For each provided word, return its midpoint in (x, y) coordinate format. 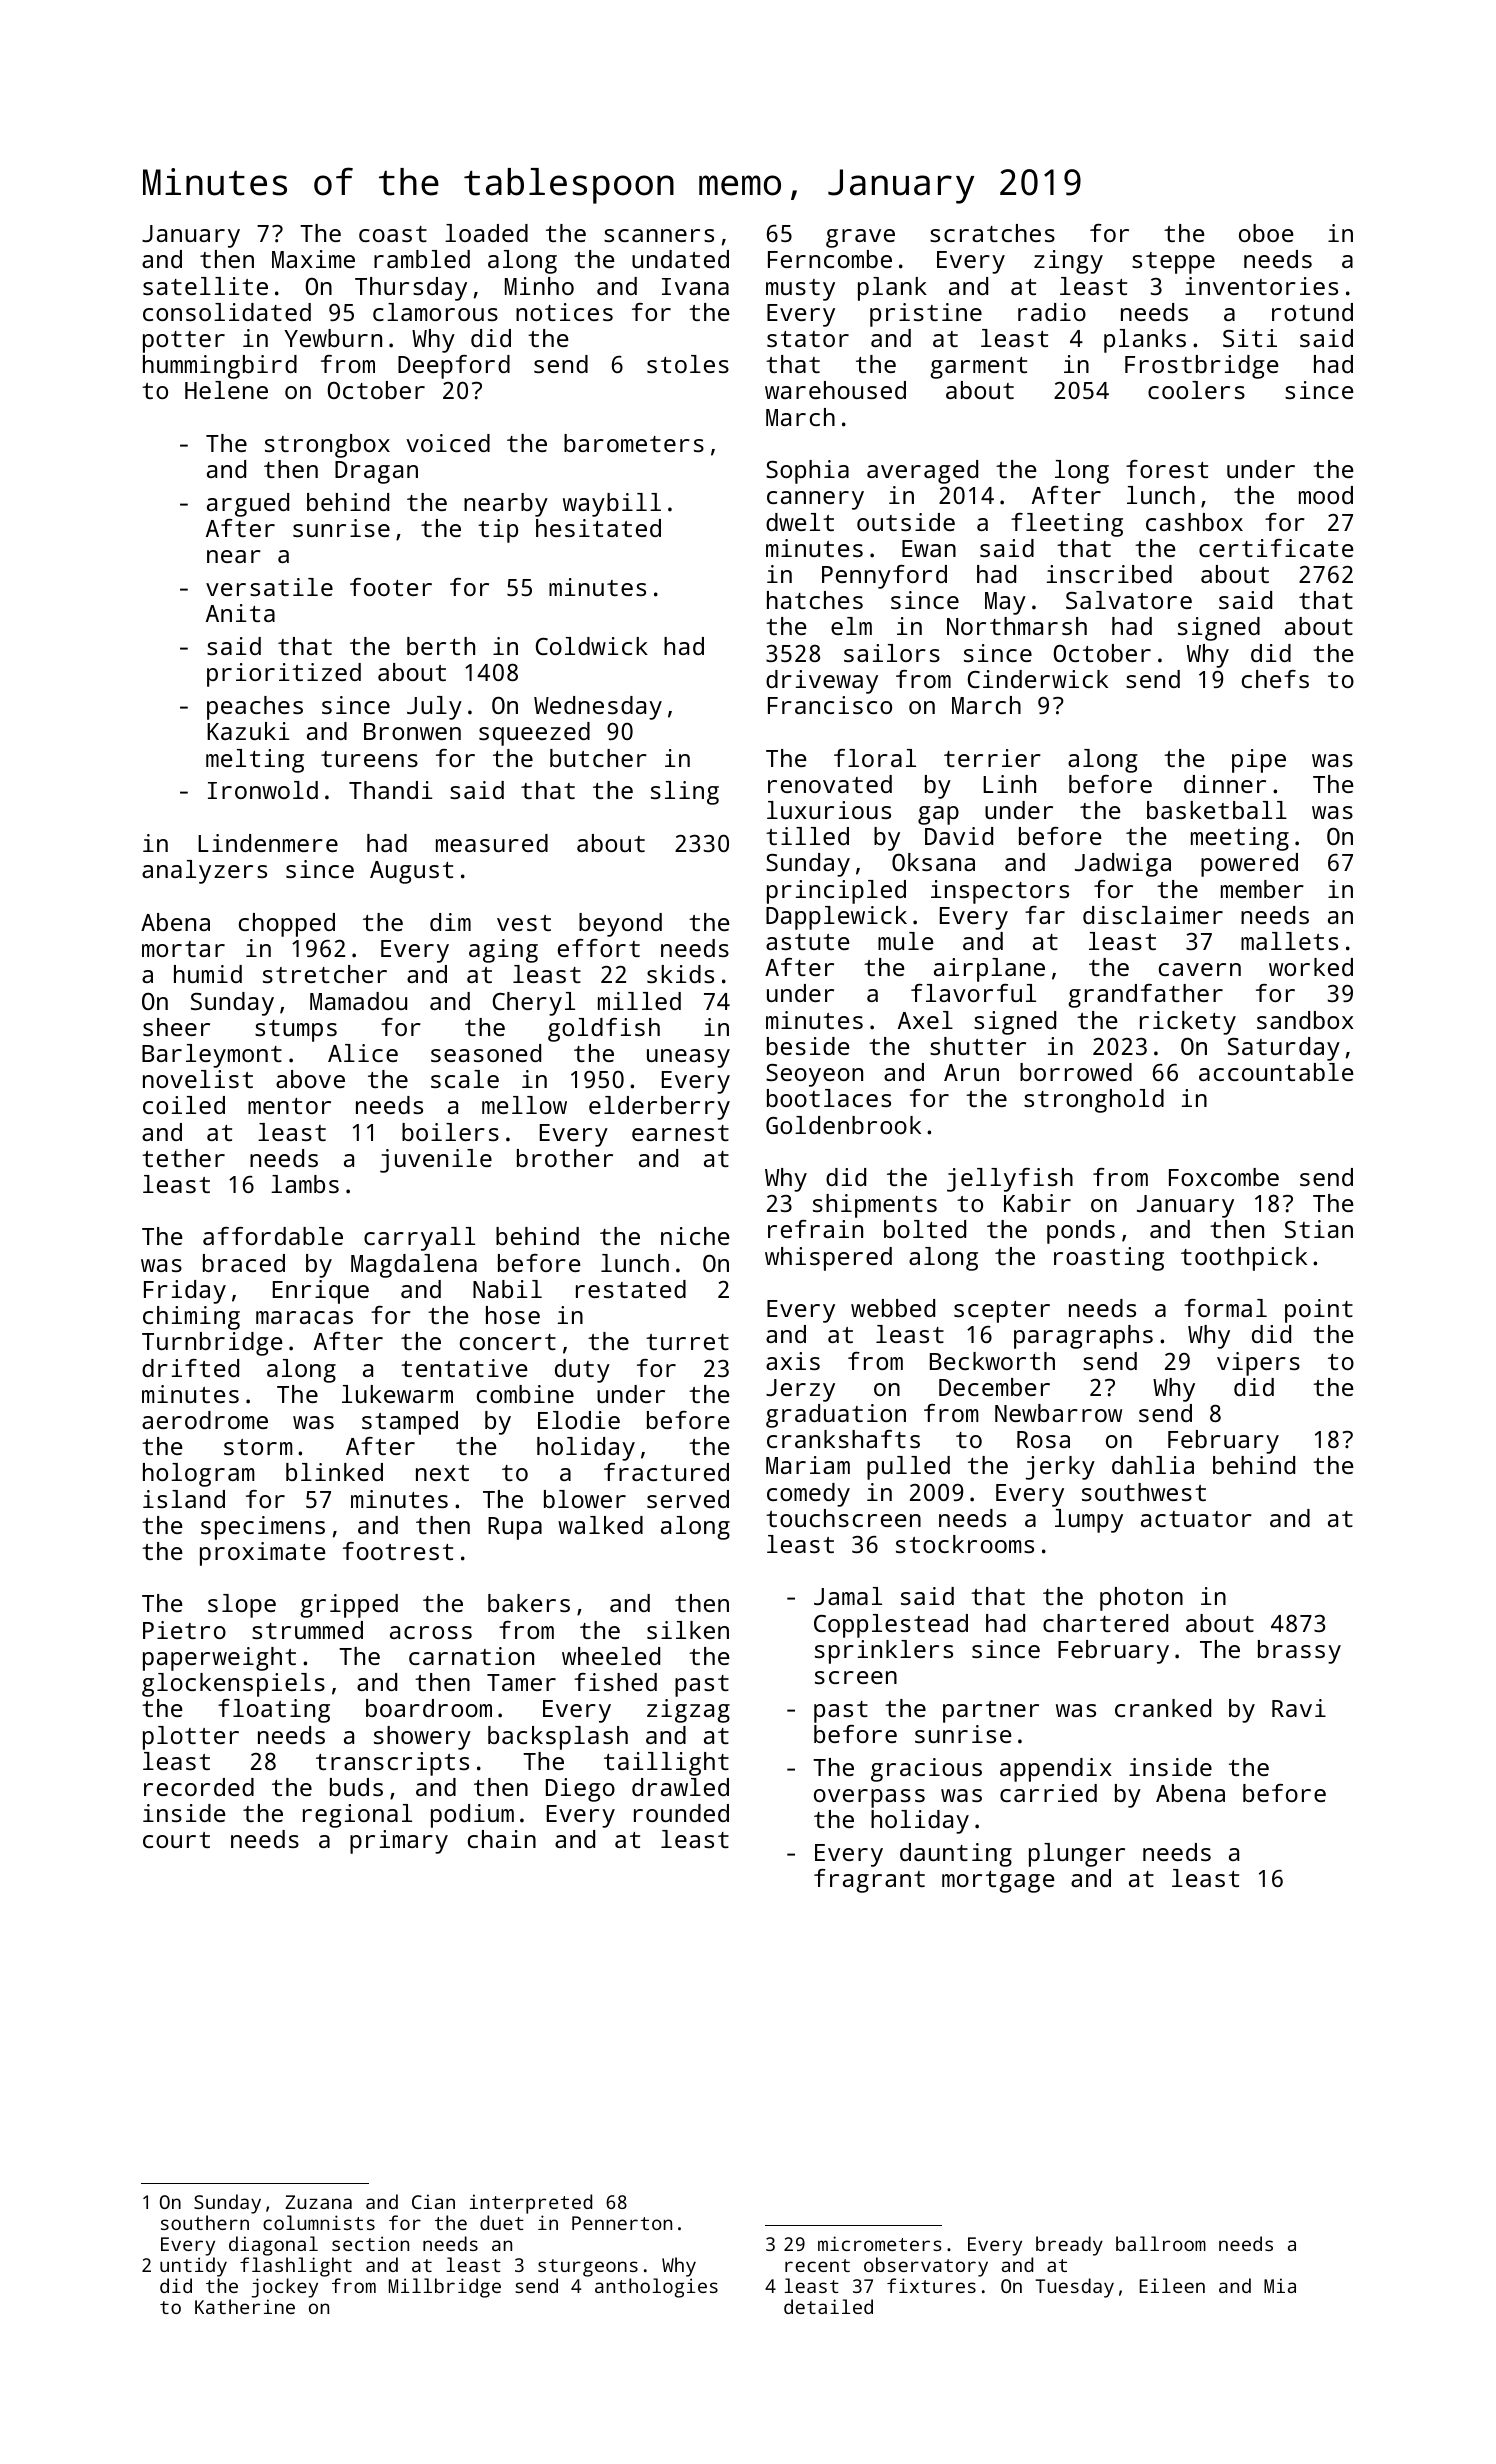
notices (564, 312)
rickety (1188, 1023)
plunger (1077, 1855)
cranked (1163, 1708)
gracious (926, 1770)
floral (875, 758)
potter (184, 342)
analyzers (204, 872)
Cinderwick (1038, 679)
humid (208, 974)
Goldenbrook (843, 1125)
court (176, 1840)
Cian (433, 2201)
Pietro (184, 1630)
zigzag (688, 1711)
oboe (1266, 233)
